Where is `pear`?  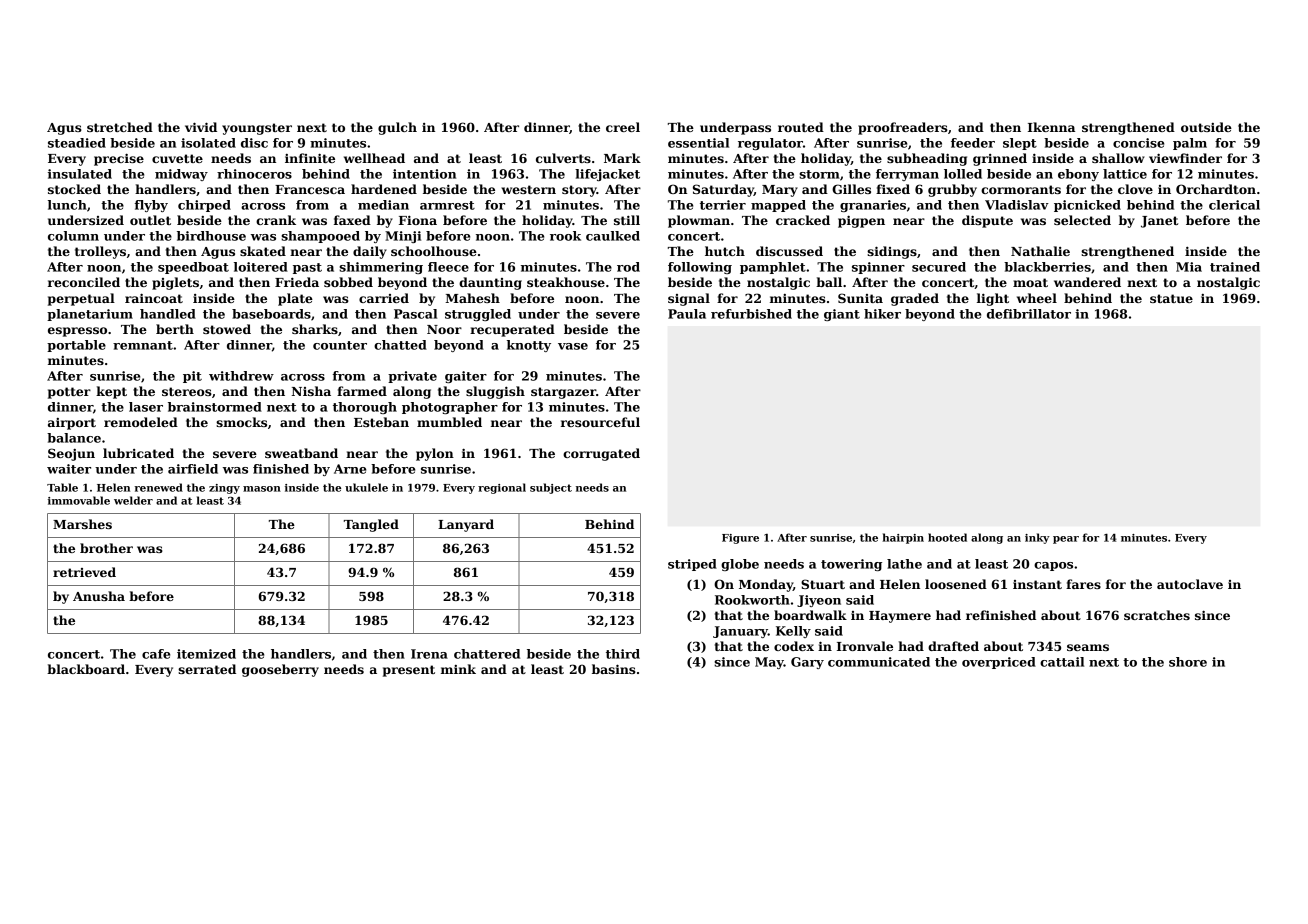 pear is located at coordinates (1066, 540).
